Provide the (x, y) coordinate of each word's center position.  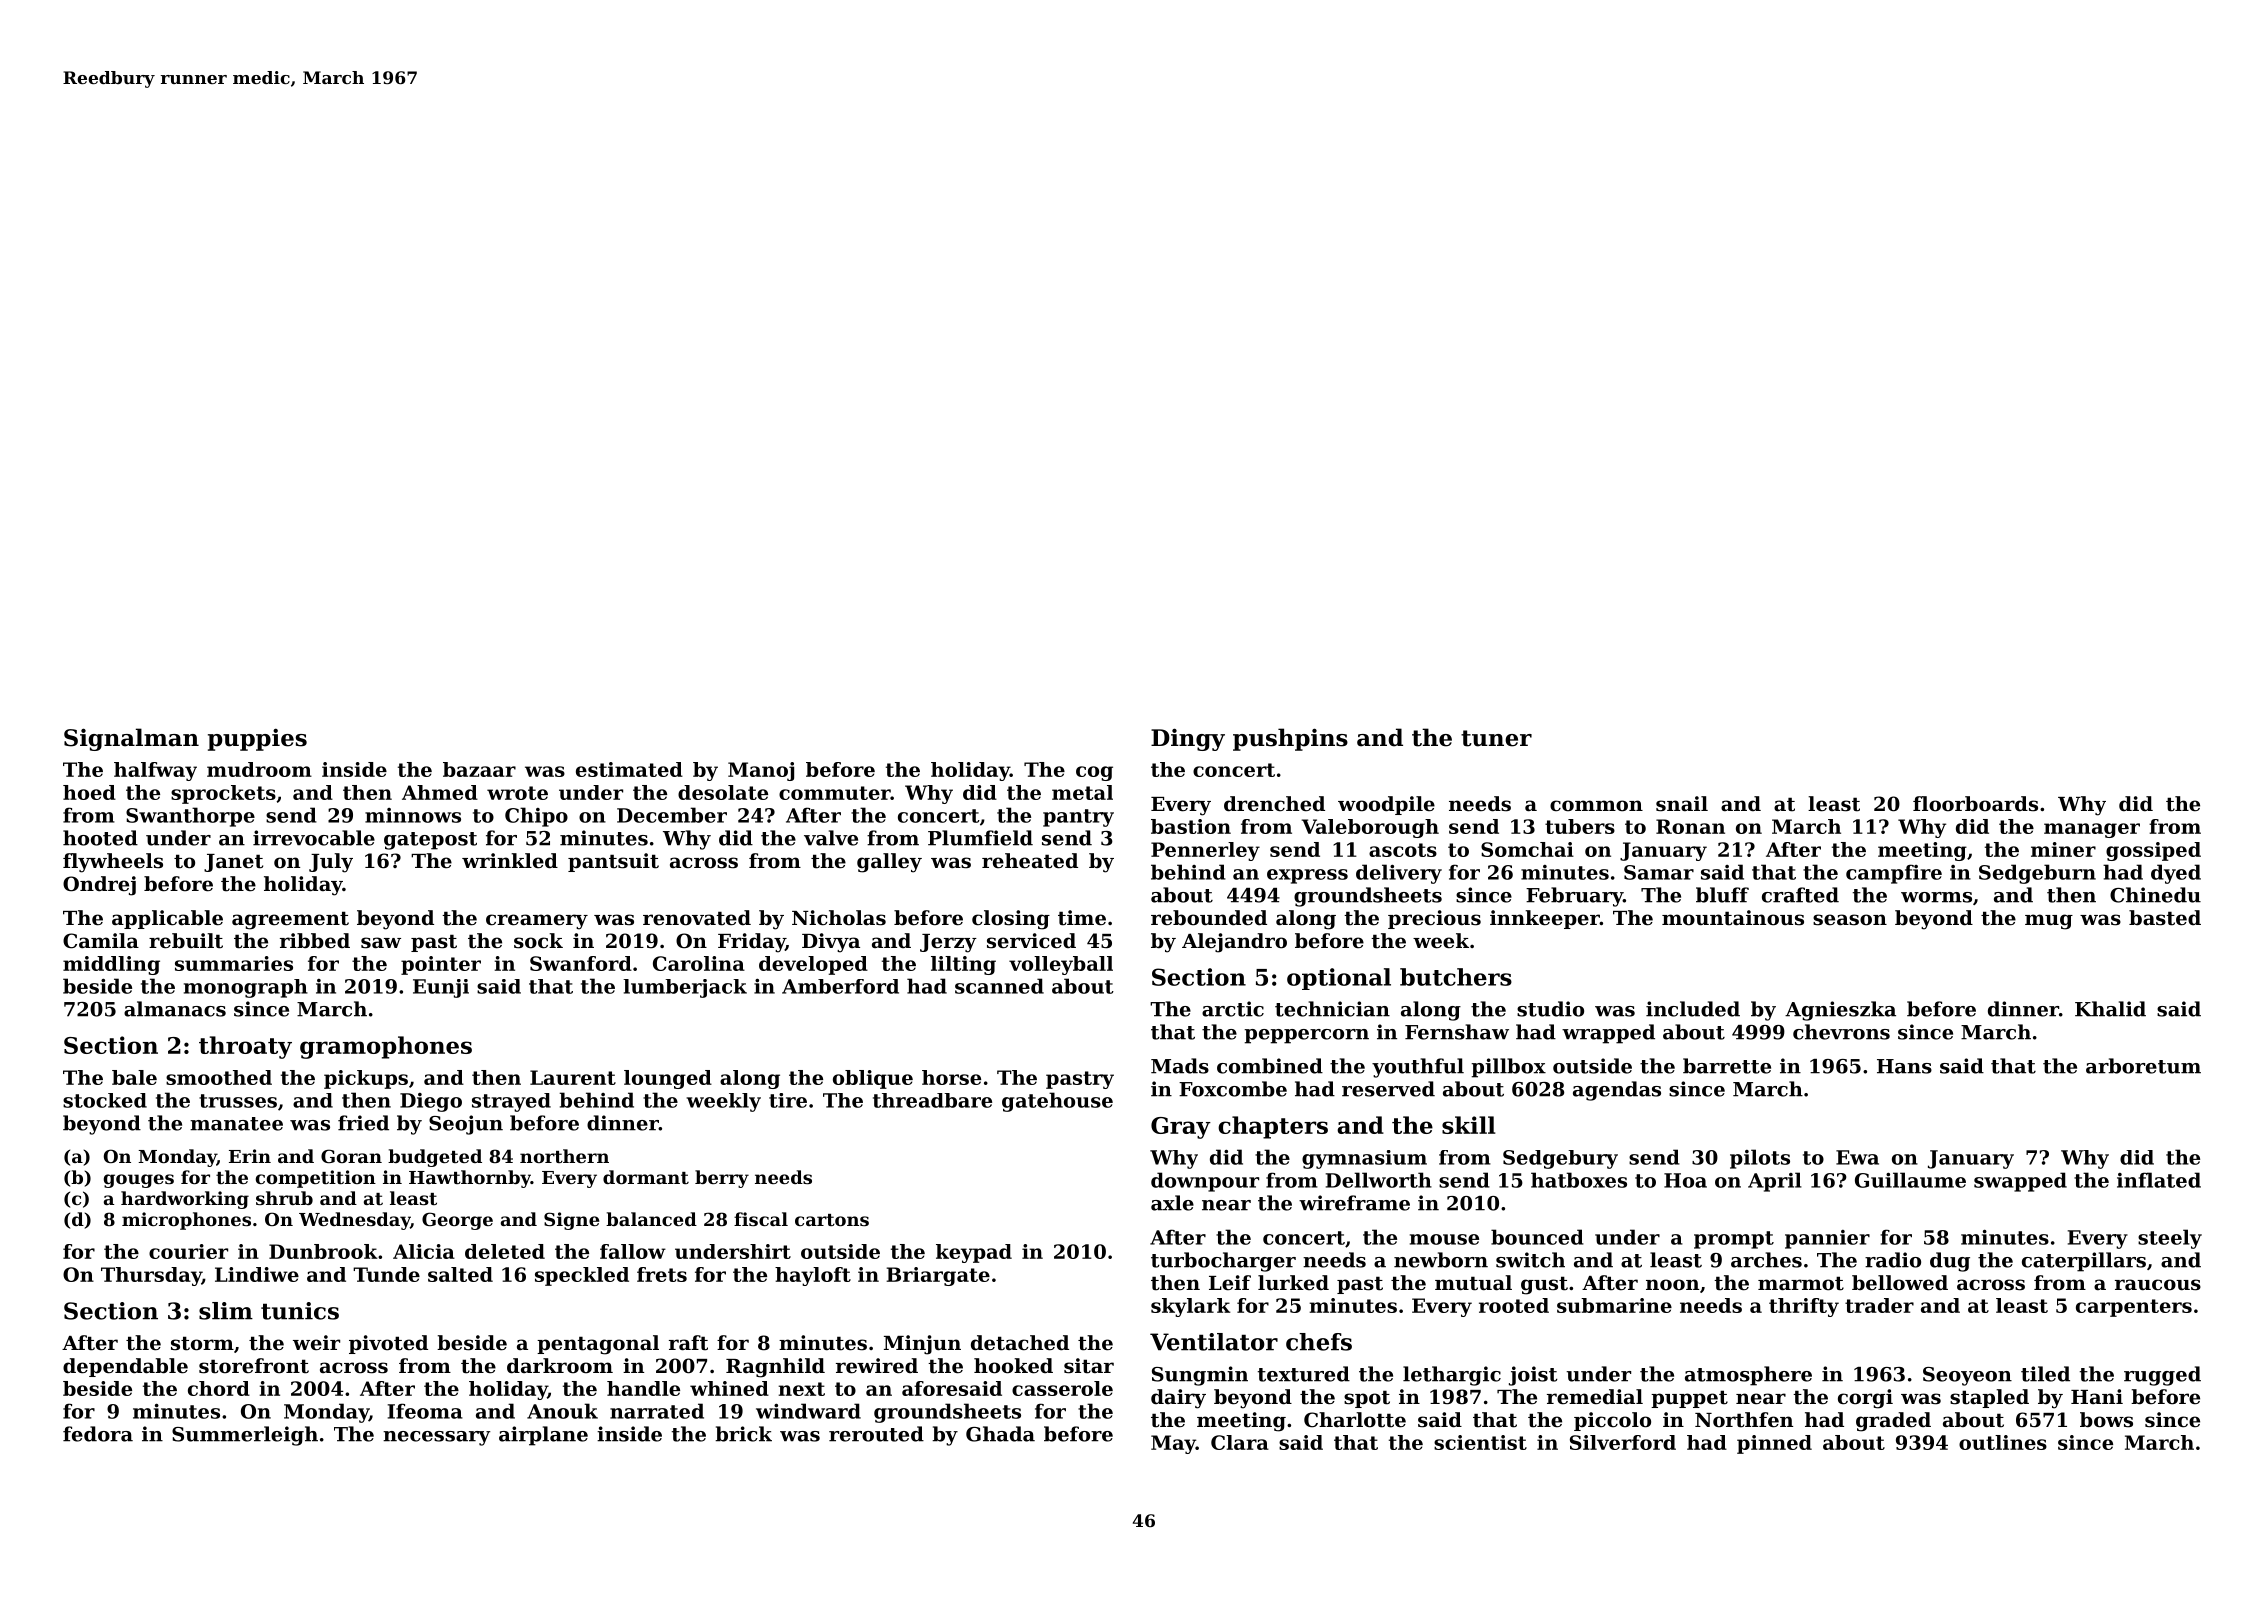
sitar (1089, 1366)
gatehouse (1057, 1102)
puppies (257, 739)
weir (316, 1342)
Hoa (1685, 1180)
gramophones (386, 1047)
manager (2092, 830)
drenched (1274, 804)
